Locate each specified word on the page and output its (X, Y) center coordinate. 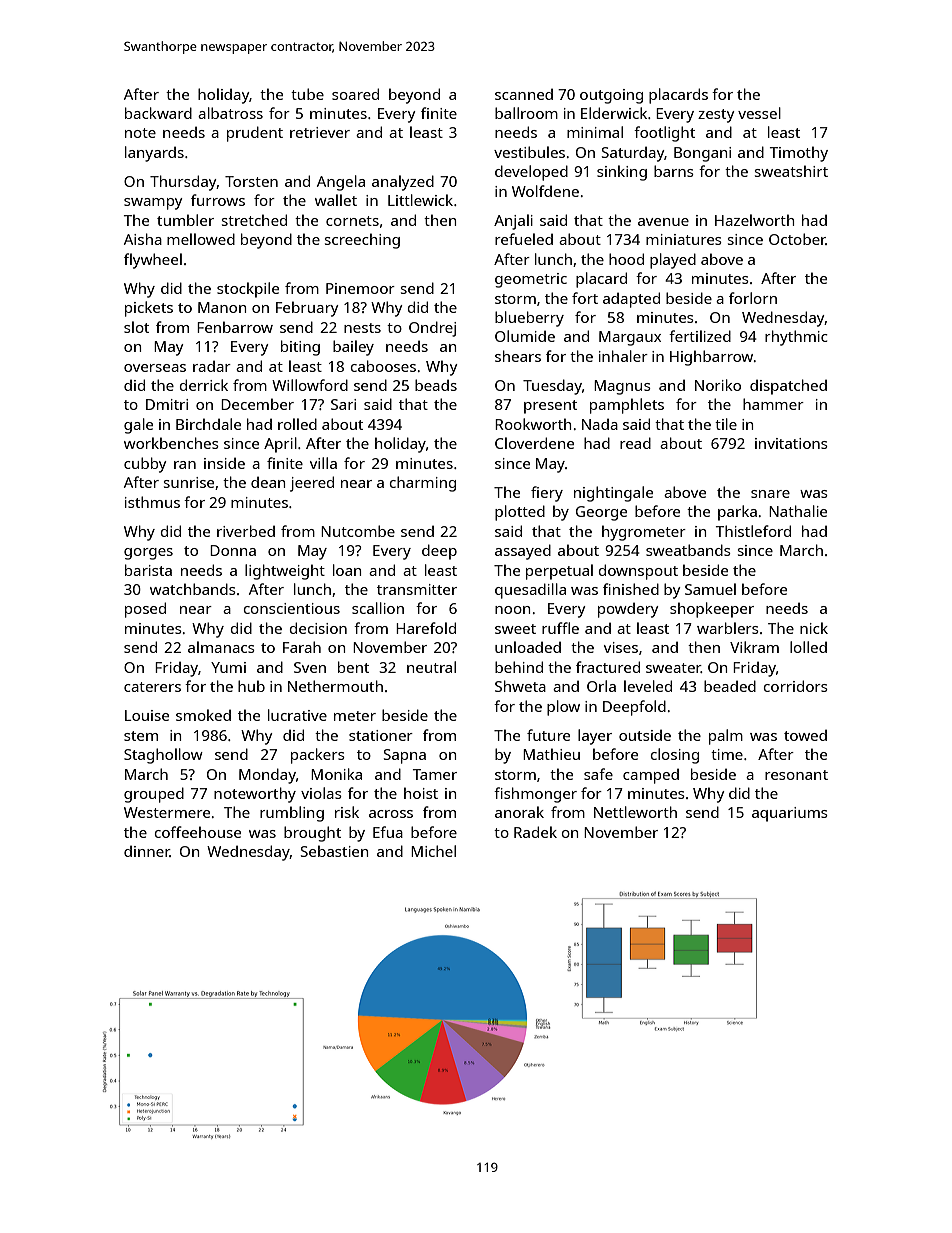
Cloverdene (534, 443)
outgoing (611, 96)
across (391, 814)
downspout (638, 572)
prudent (255, 134)
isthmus (152, 502)
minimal (595, 132)
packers (318, 756)
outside (645, 735)
